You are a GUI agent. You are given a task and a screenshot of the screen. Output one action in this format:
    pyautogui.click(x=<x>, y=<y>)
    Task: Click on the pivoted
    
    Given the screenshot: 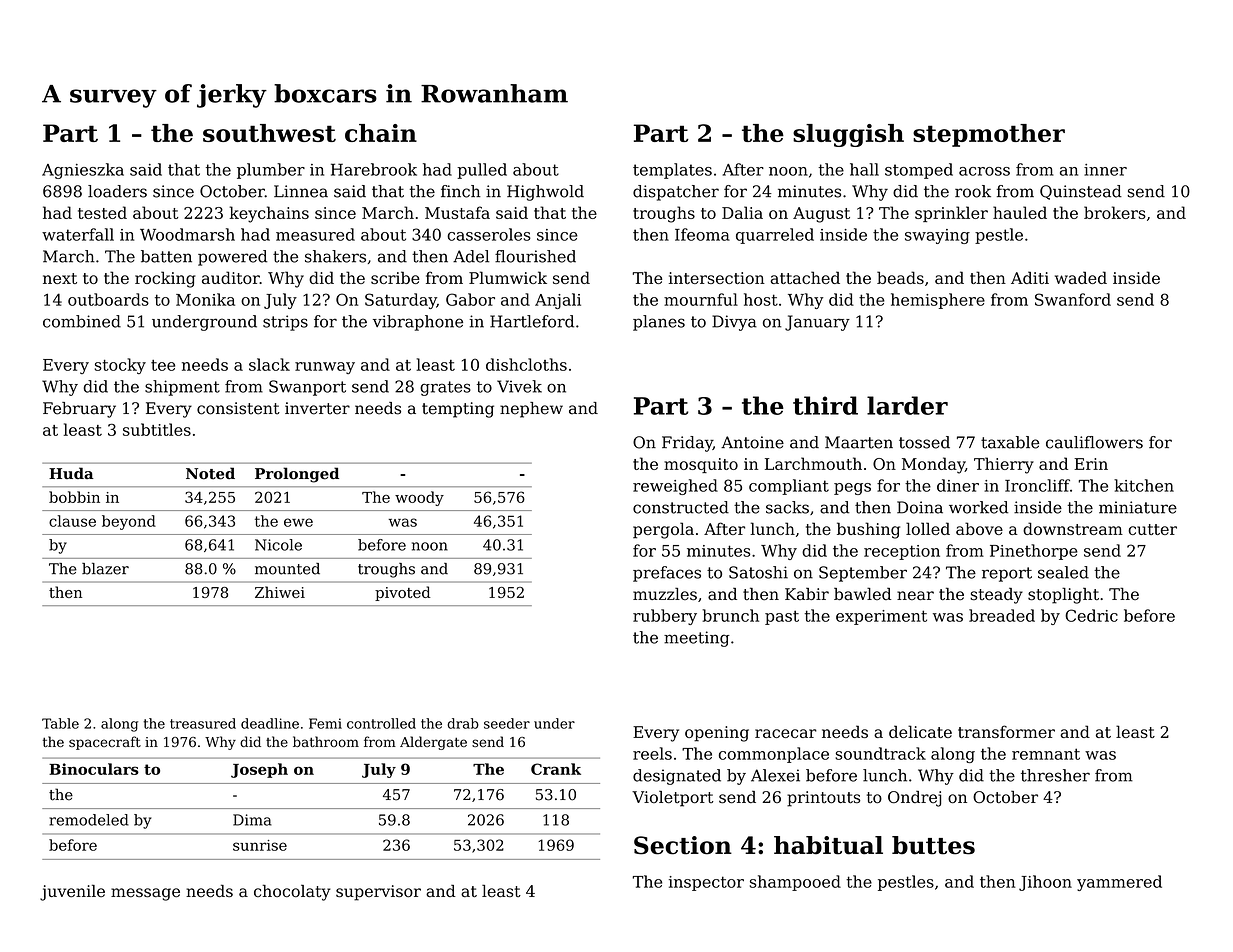 What is the action you would take?
    pyautogui.click(x=403, y=593)
